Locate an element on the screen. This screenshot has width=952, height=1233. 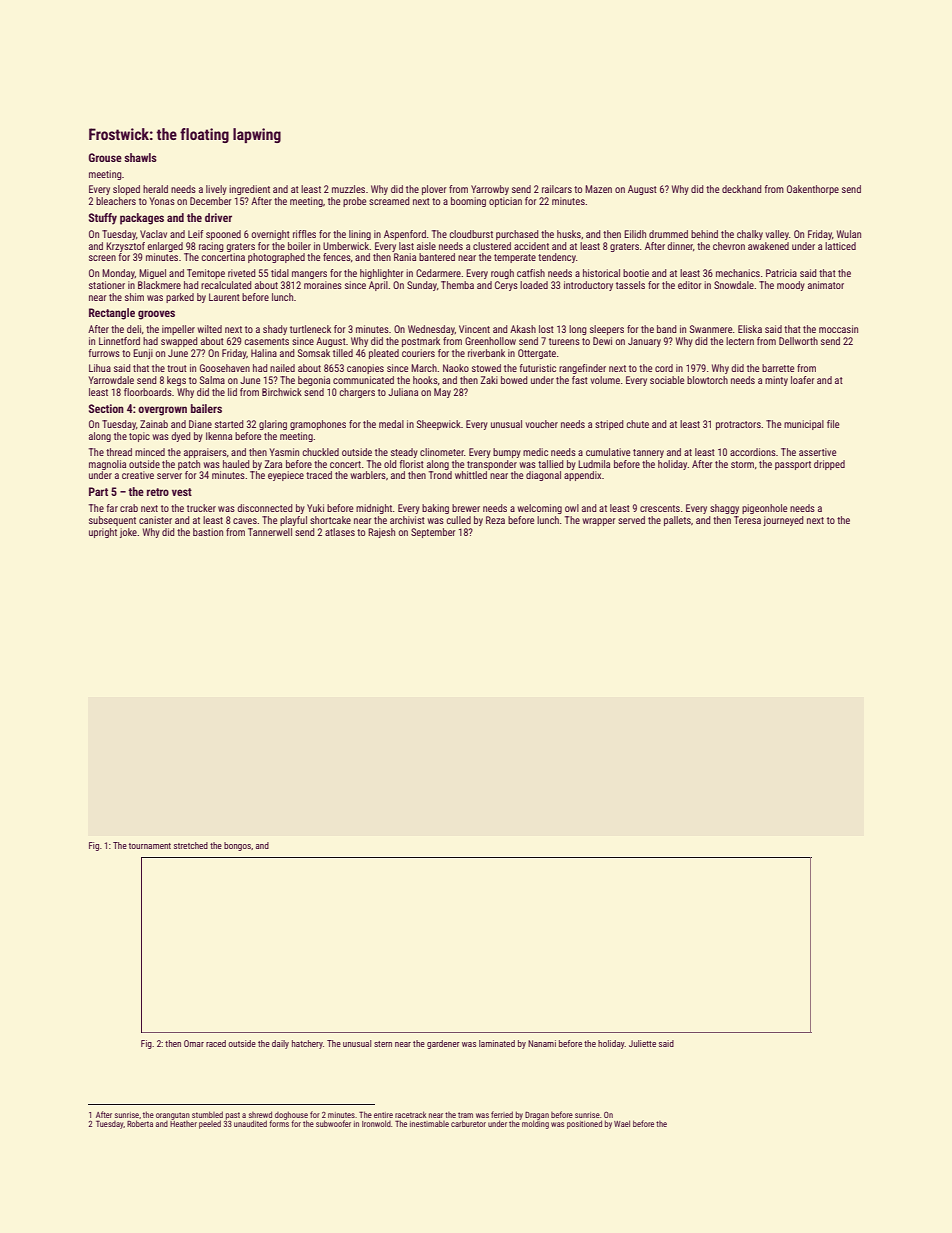
joke is located at coordinates (128, 533).
